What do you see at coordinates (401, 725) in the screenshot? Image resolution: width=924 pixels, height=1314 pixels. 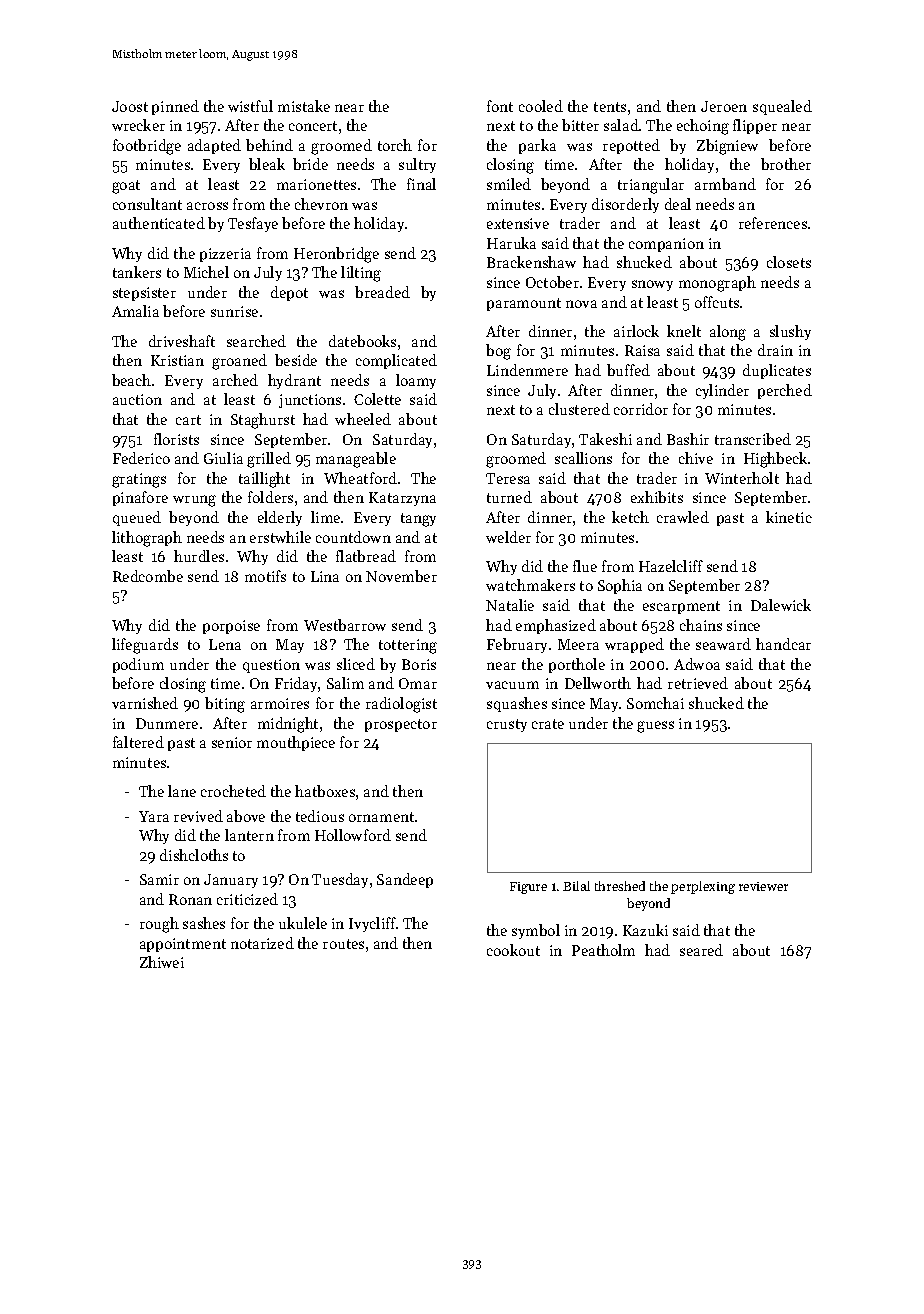 I see `prospector` at bounding box center [401, 725].
